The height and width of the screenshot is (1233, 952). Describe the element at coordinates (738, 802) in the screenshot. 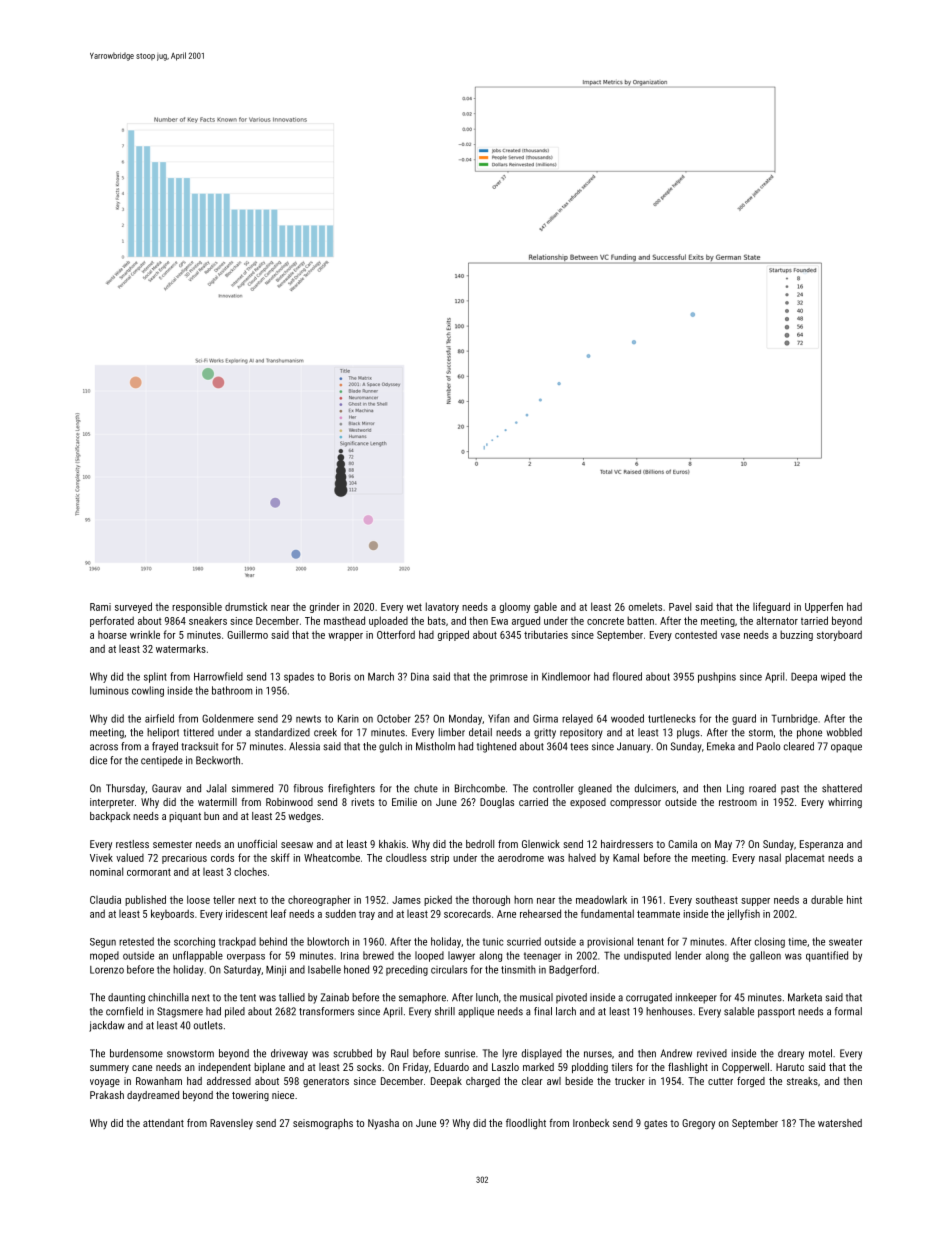

I see `restroom` at that location.
